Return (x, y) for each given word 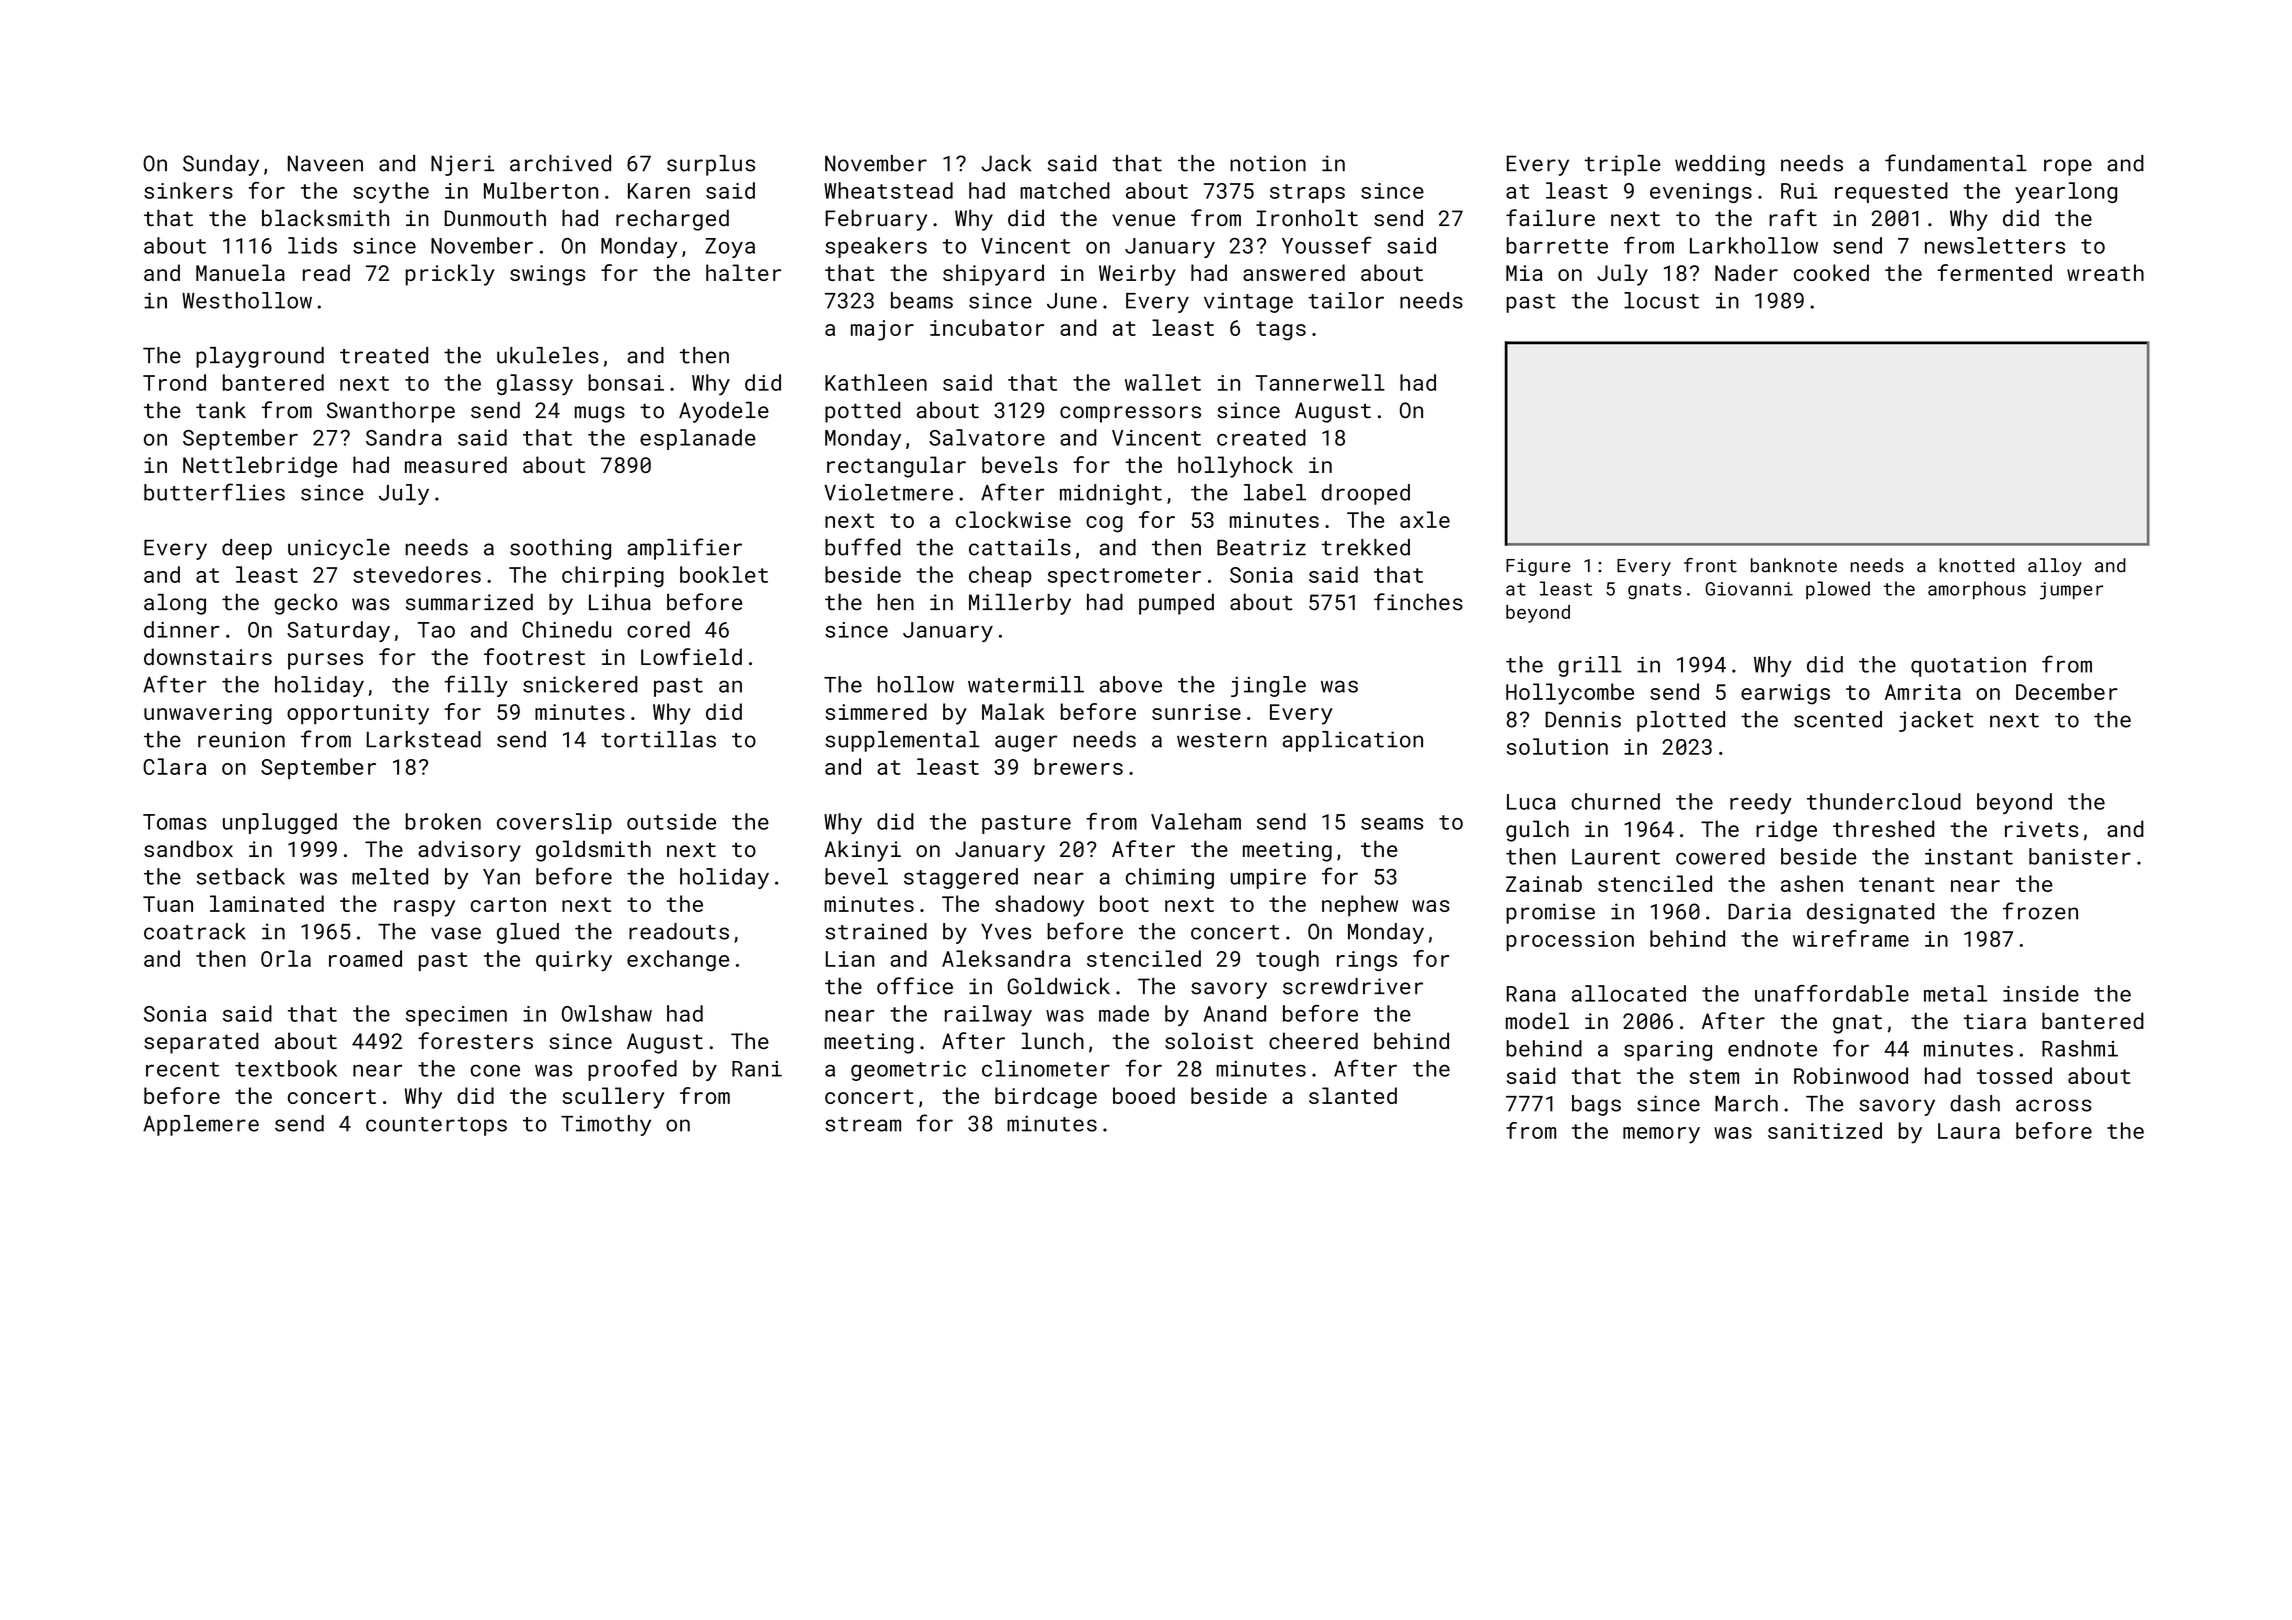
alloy (2055, 567)
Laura (1969, 1131)
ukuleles (548, 355)
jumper (2071, 591)
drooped (1366, 494)
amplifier (684, 549)
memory (1661, 1135)
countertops (436, 1126)
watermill (1026, 684)
